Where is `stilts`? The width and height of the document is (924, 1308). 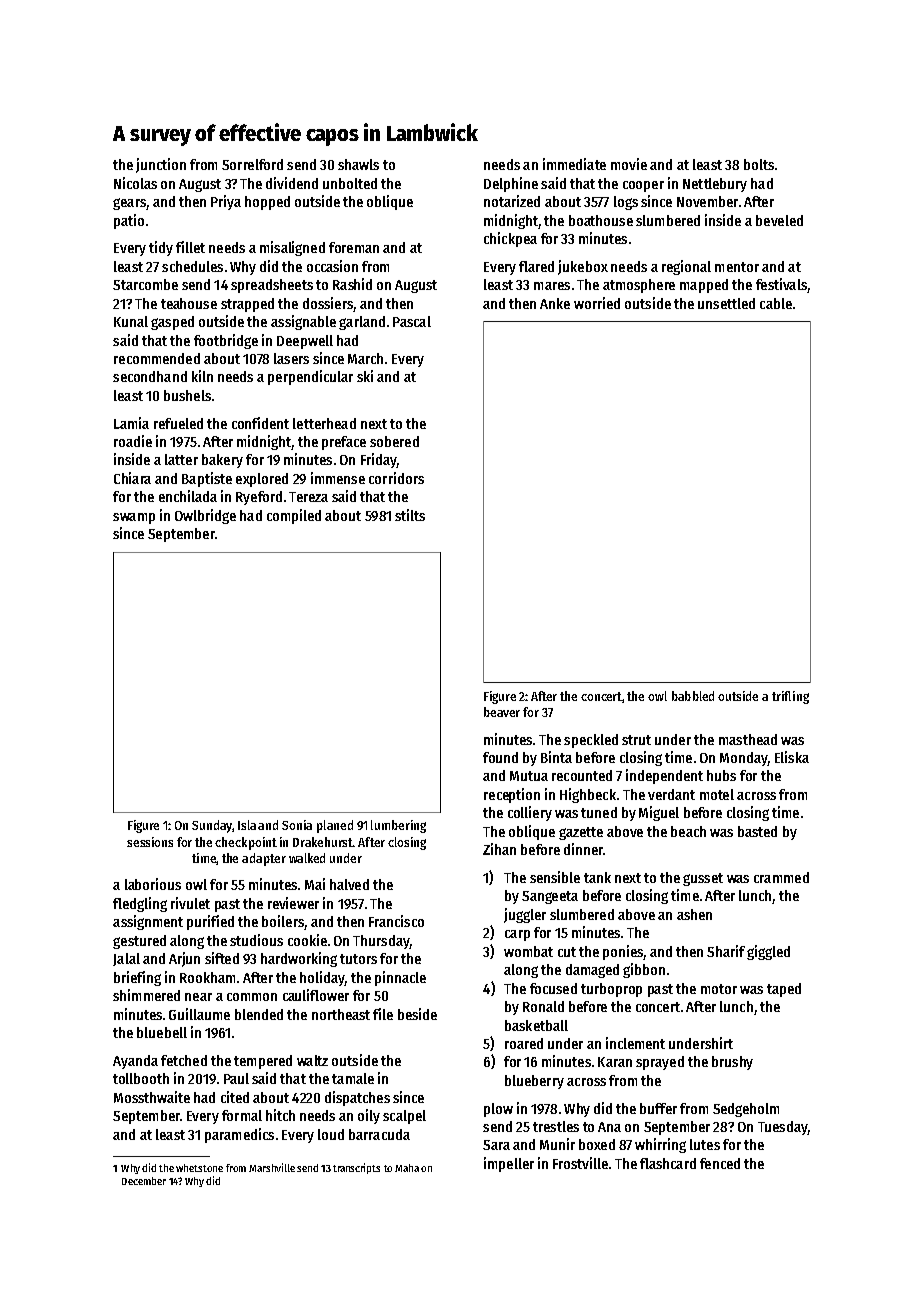
stilts is located at coordinates (410, 515).
